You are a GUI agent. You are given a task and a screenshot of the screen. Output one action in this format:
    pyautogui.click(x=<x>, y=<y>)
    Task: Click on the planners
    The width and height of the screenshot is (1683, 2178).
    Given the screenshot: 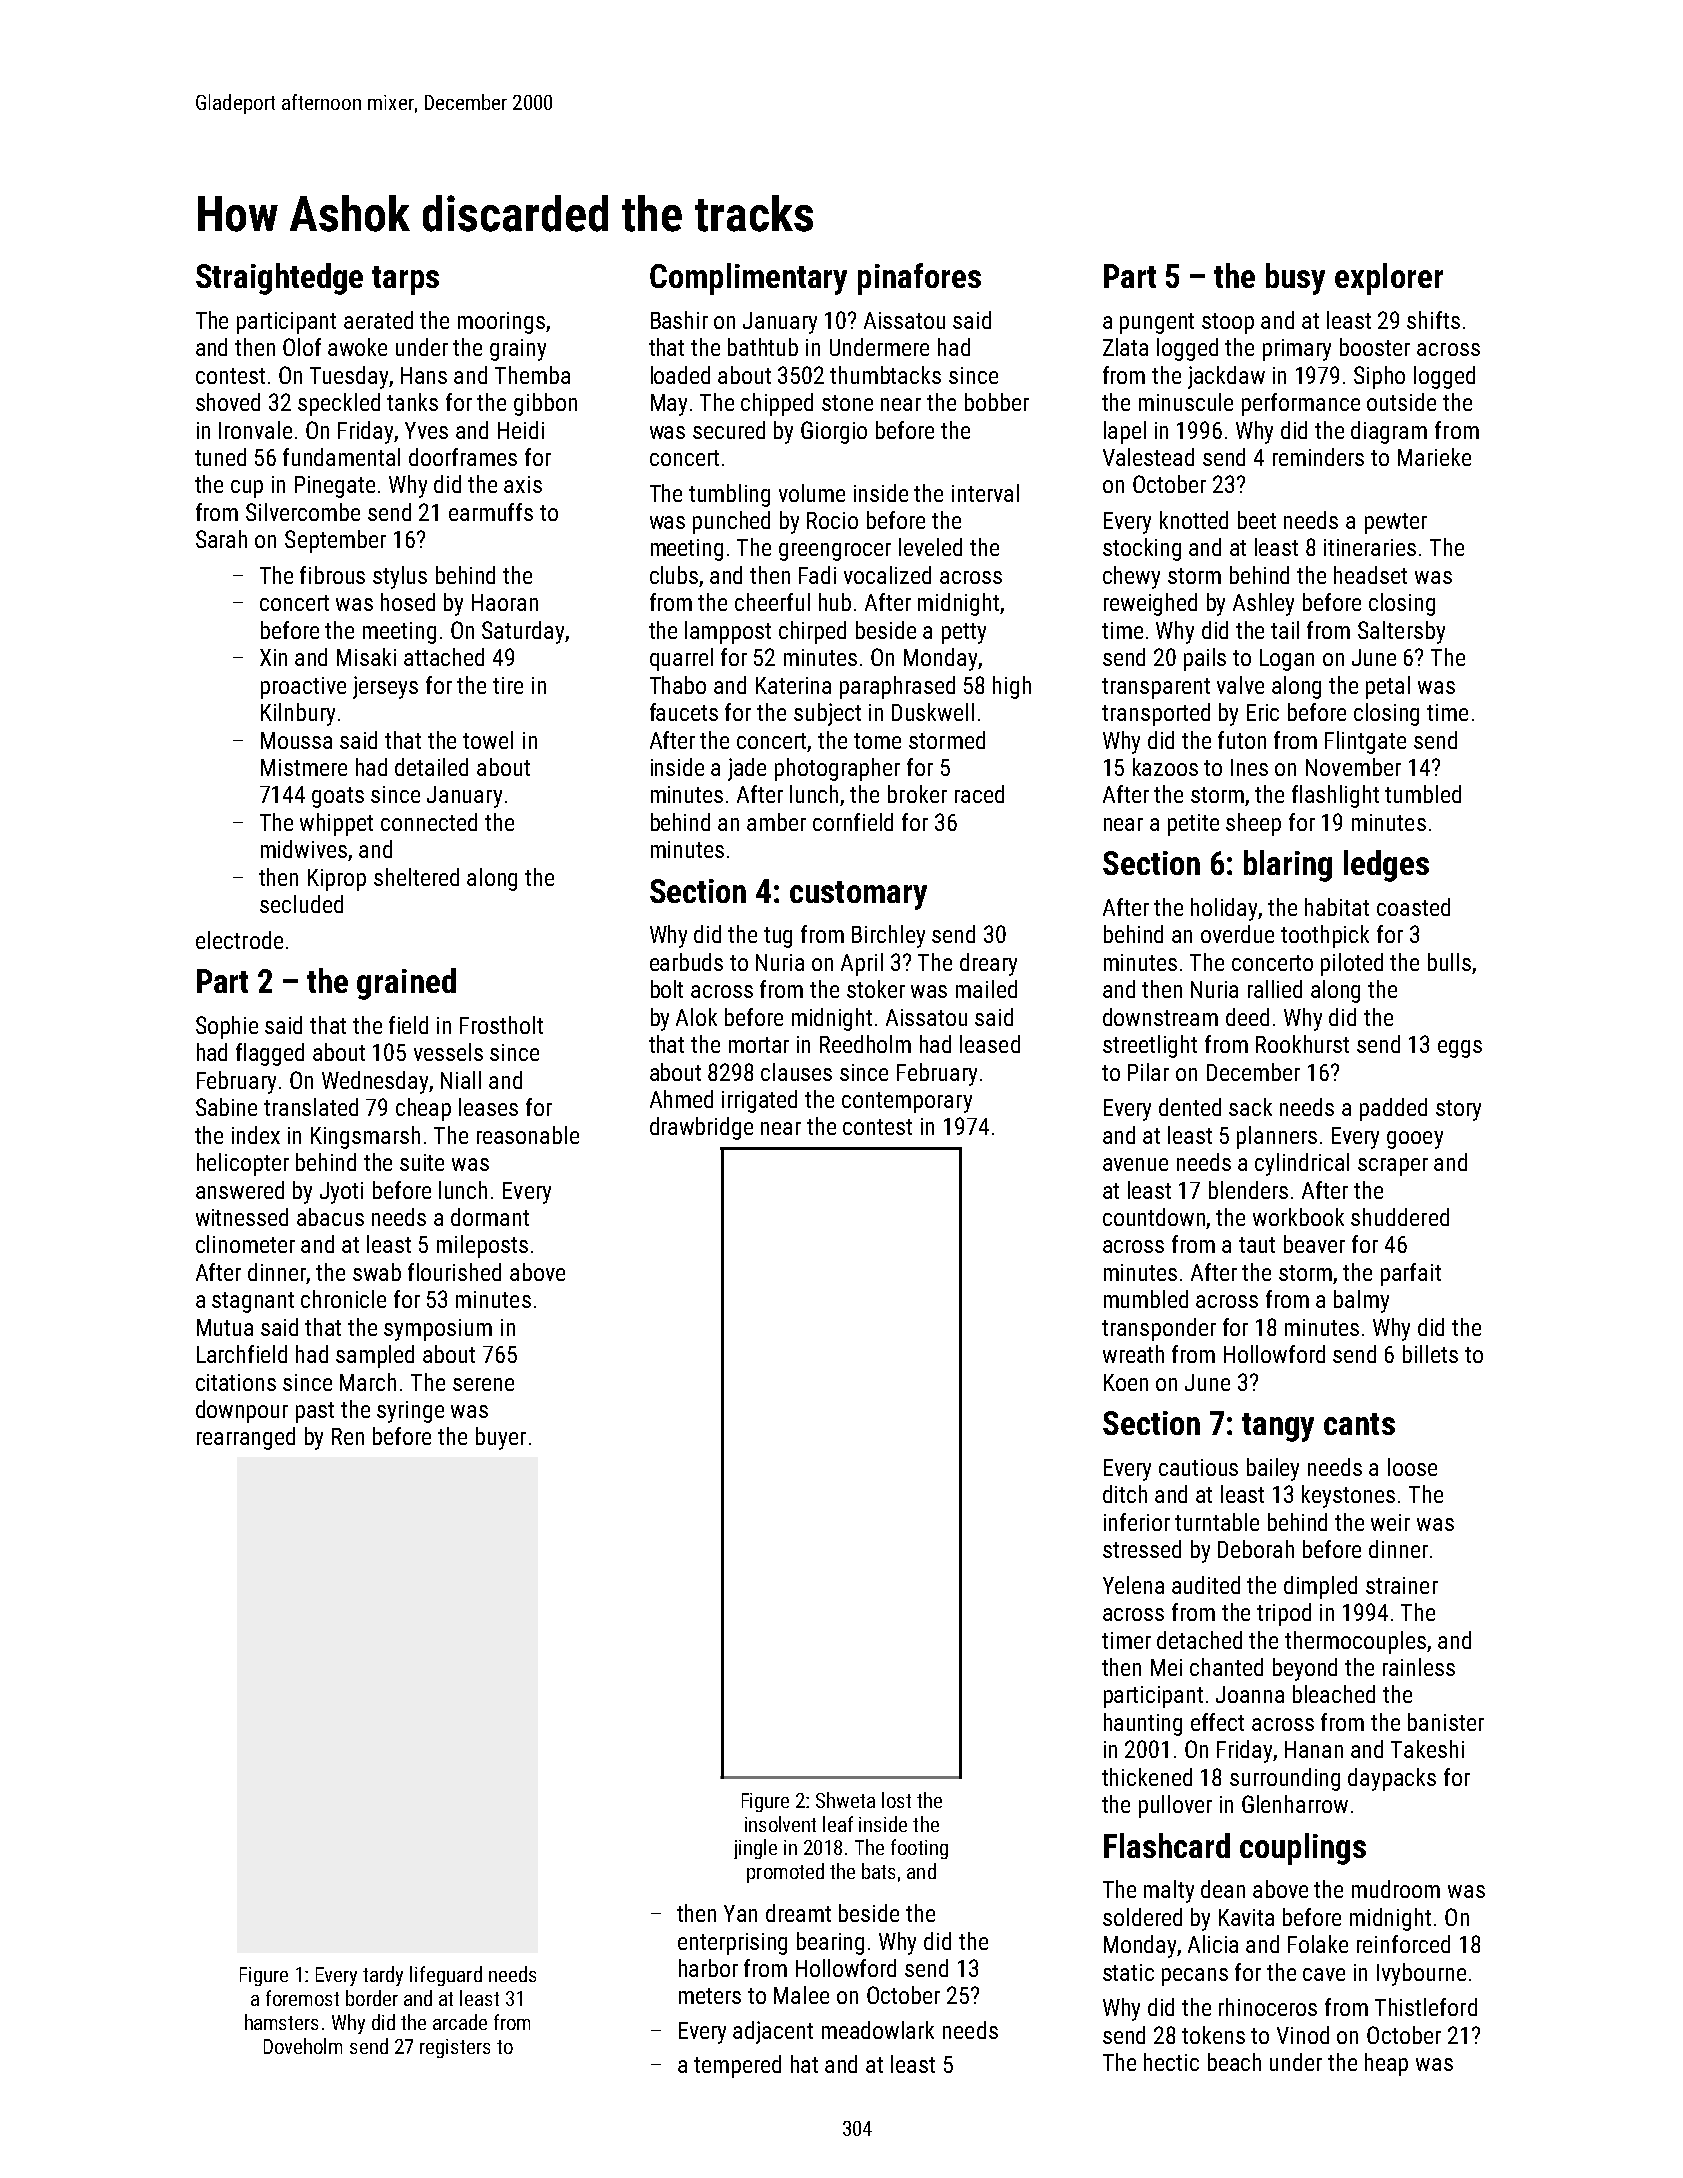 What is the action you would take?
    pyautogui.click(x=1277, y=1137)
